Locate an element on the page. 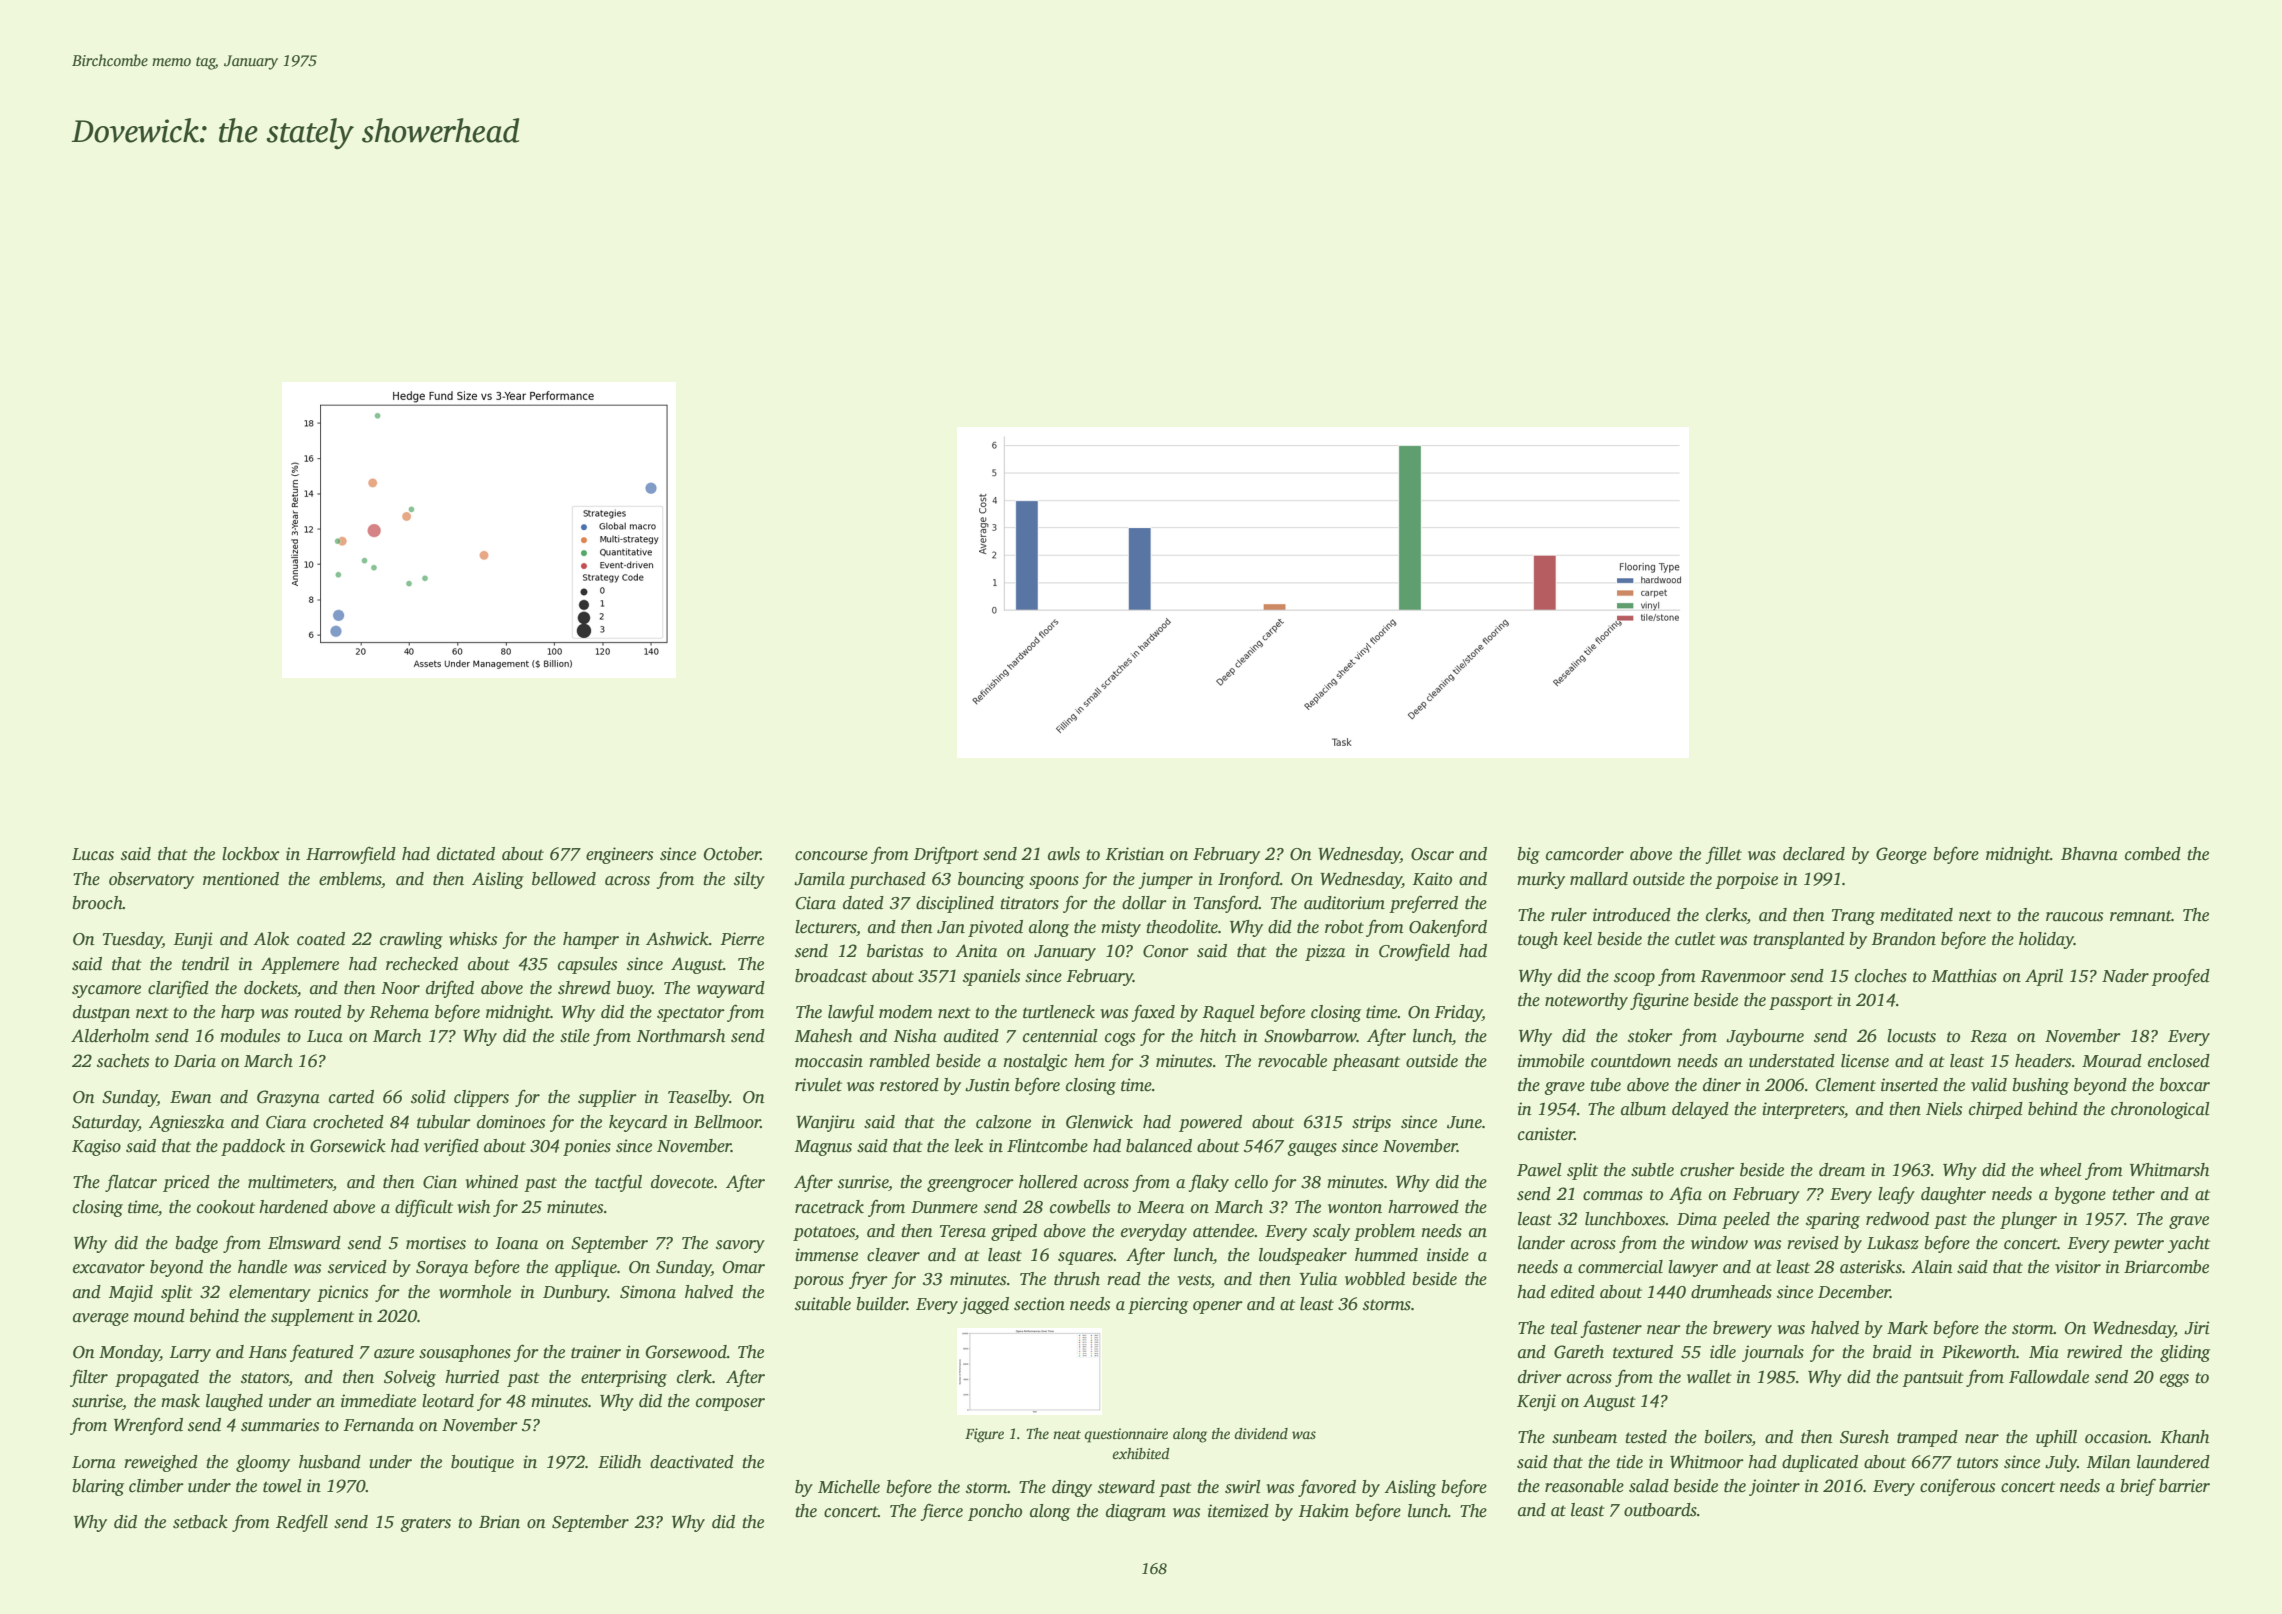 The width and height of the document is (2282, 1614). dictated is located at coordinates (466, 854).
